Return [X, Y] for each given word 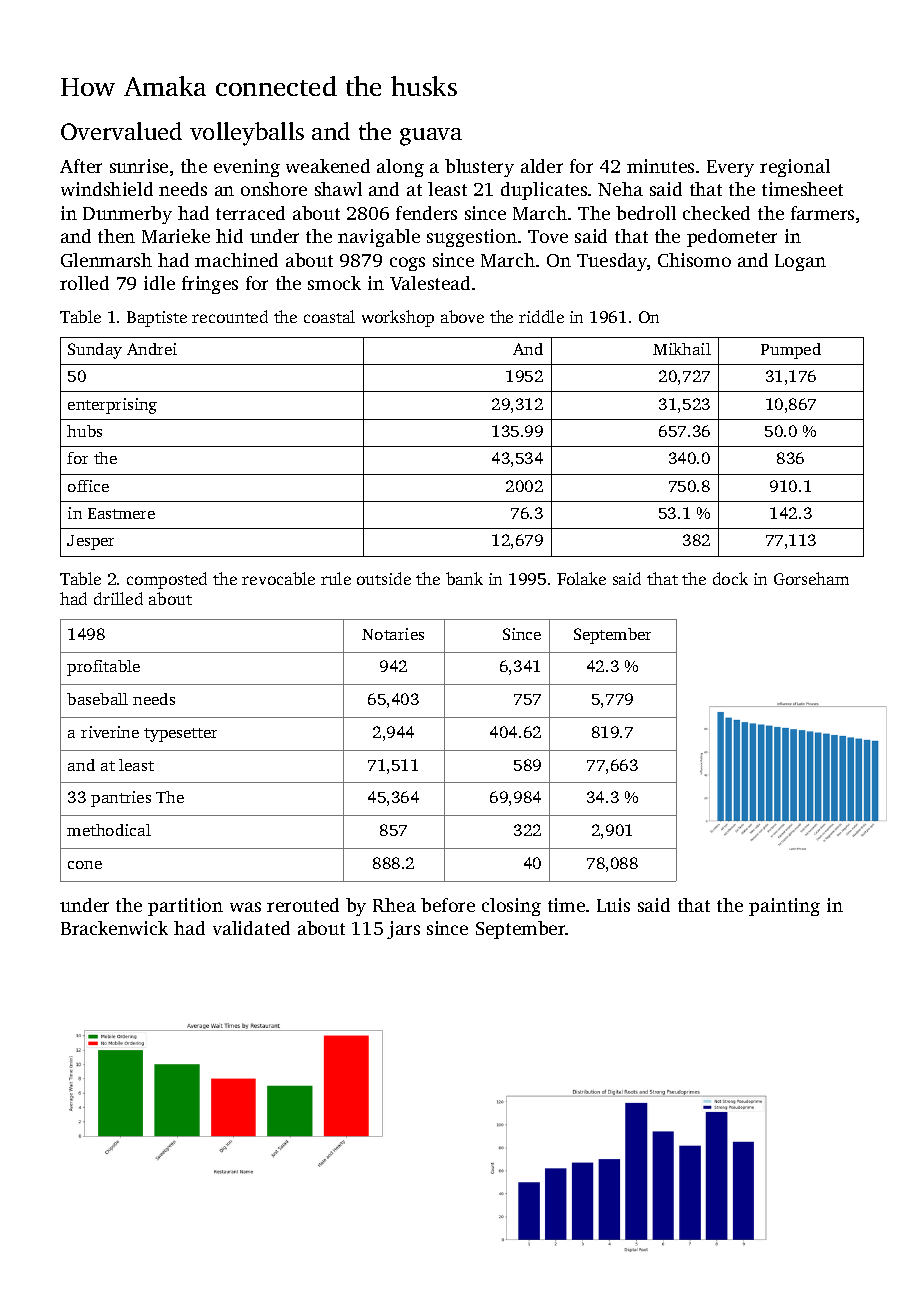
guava [431, 137]
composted [167, 580]
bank [464, 578]
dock [730, 578]
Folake [581, 578]
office [88, 486]
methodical [109, 830]
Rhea [394, 905]
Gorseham [811, 578]
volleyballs [247, 134]
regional [795, 168]
